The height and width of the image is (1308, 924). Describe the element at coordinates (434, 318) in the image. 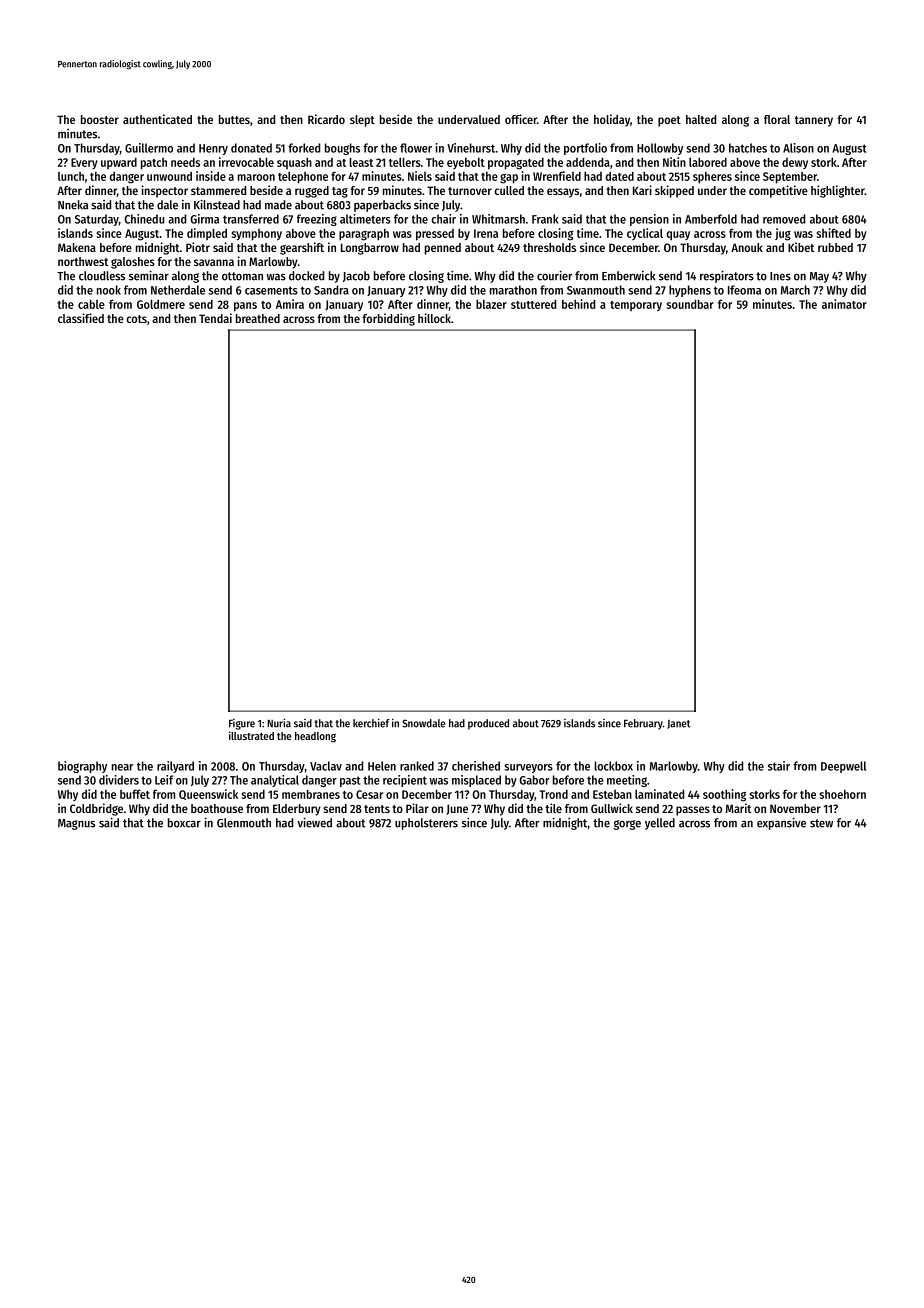

I see `hillock` at that location.
